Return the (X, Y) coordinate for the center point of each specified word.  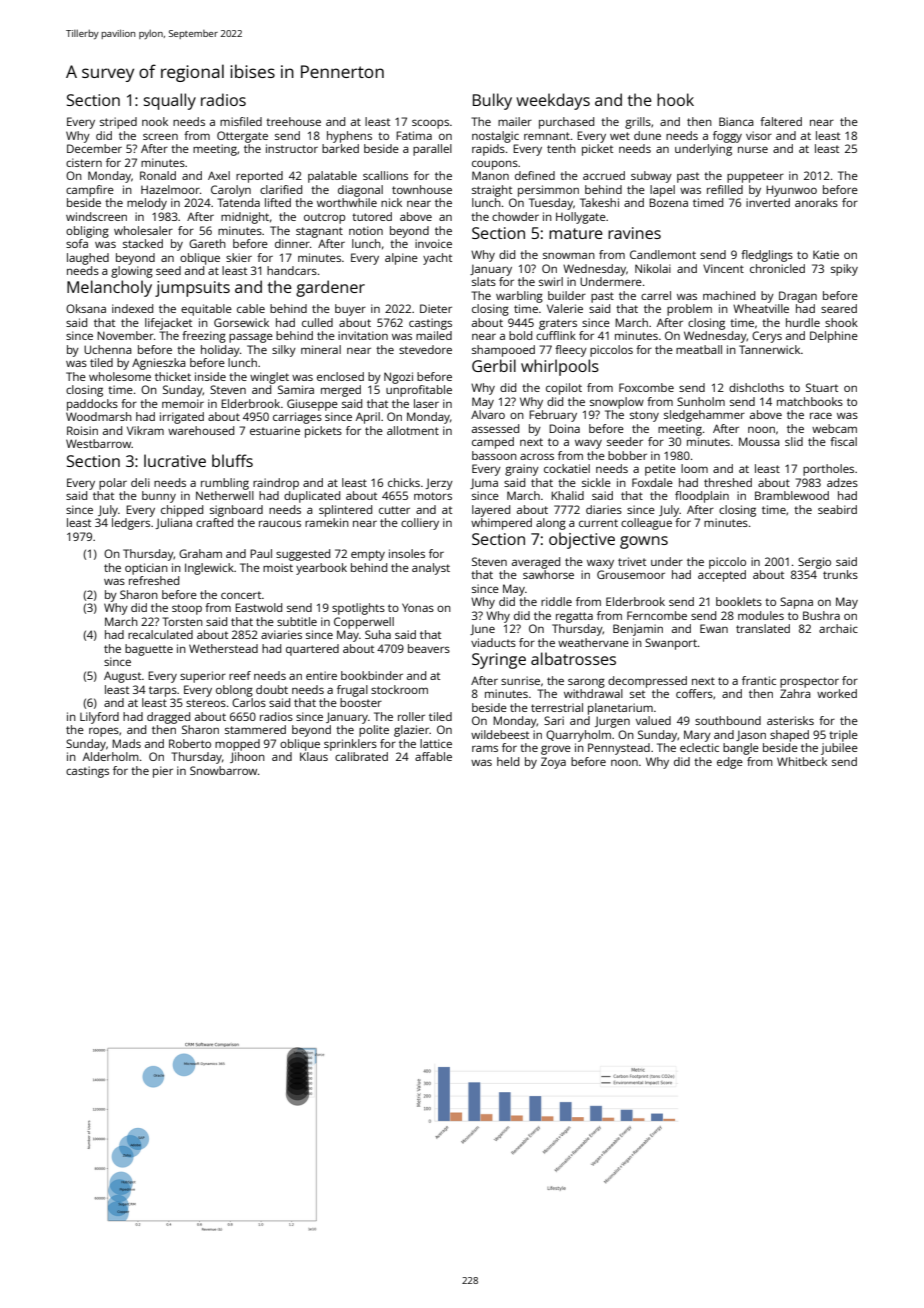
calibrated (361, 756)
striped (118, 123)
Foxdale (652, 482)
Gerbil (494, 365)
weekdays (553, 101)
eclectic (699, 747)
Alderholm (111, 756)
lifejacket (168, 324)
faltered (781, 121)
